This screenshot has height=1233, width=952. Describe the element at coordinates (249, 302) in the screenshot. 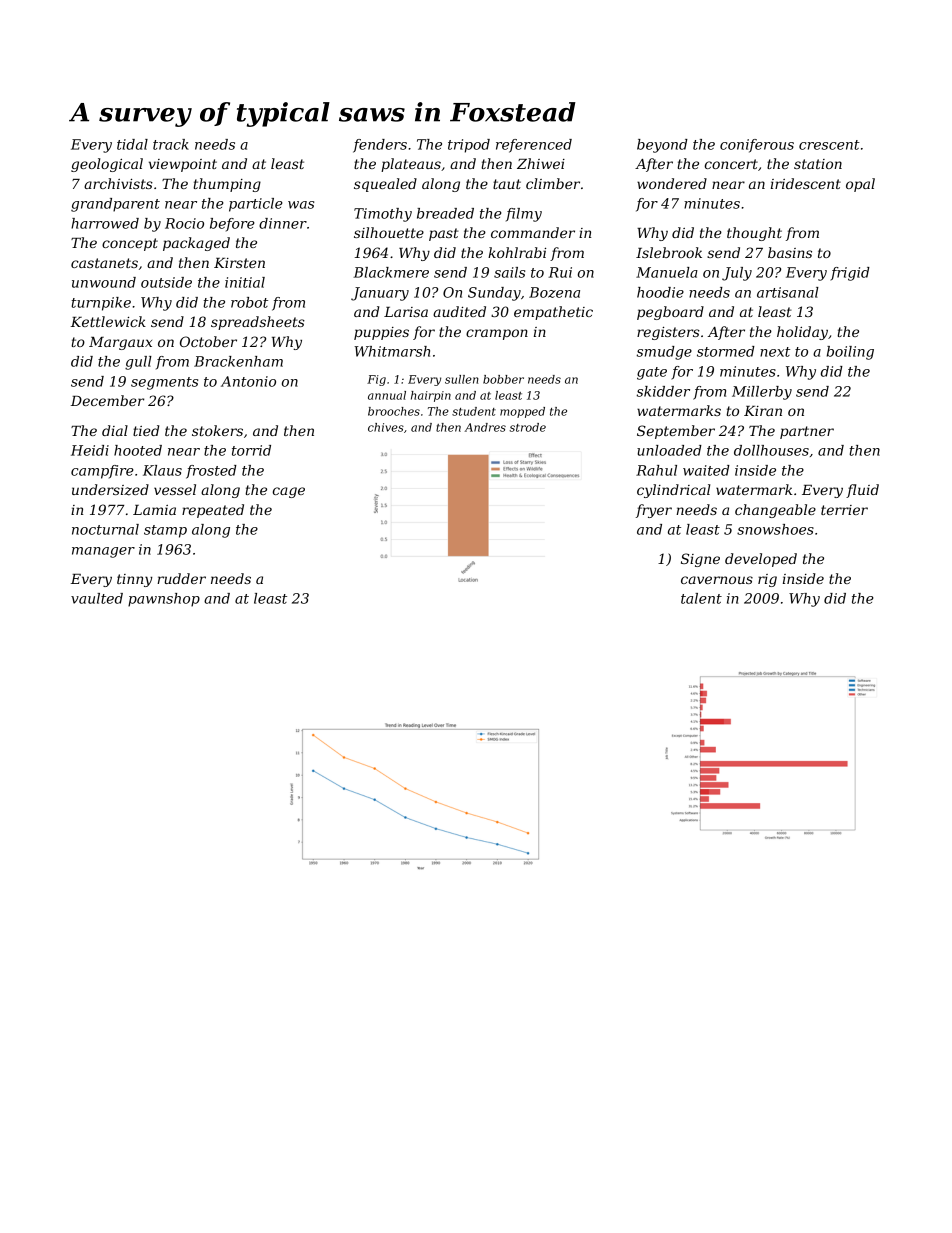

I see `robot` at that location.
